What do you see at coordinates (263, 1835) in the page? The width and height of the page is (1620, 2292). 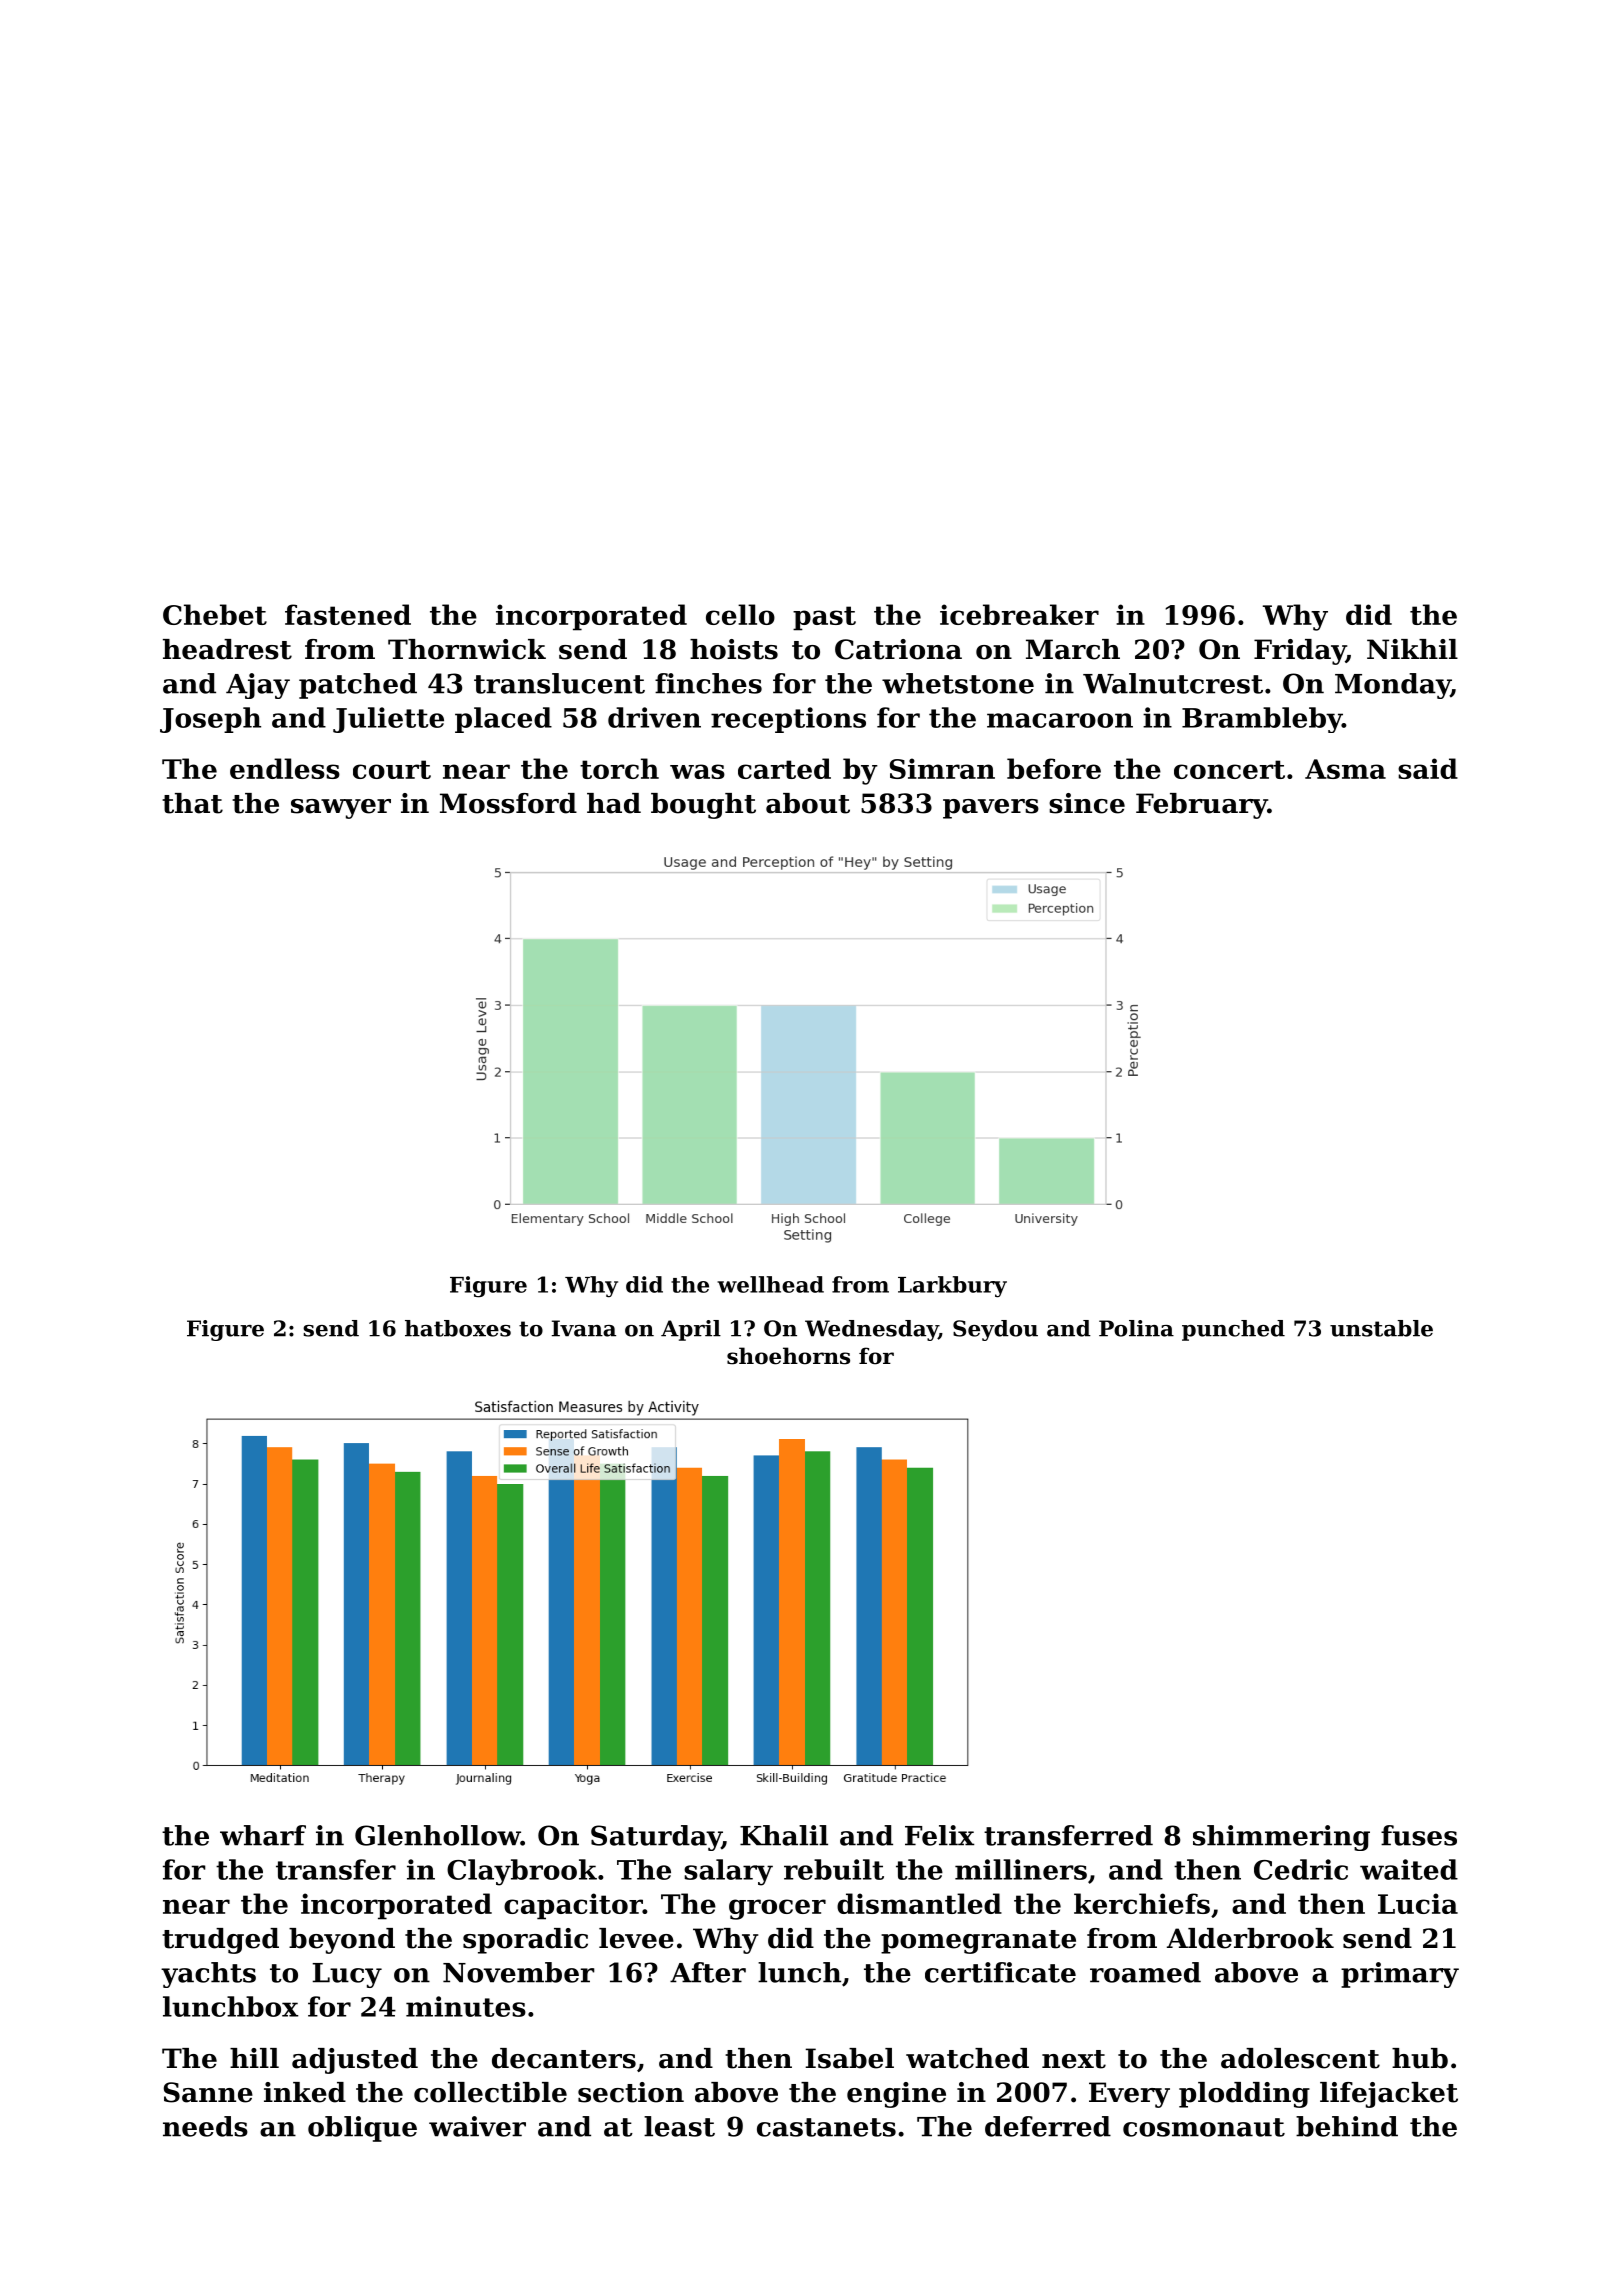 I see `wharf` at bounding box center [263, 1835].
